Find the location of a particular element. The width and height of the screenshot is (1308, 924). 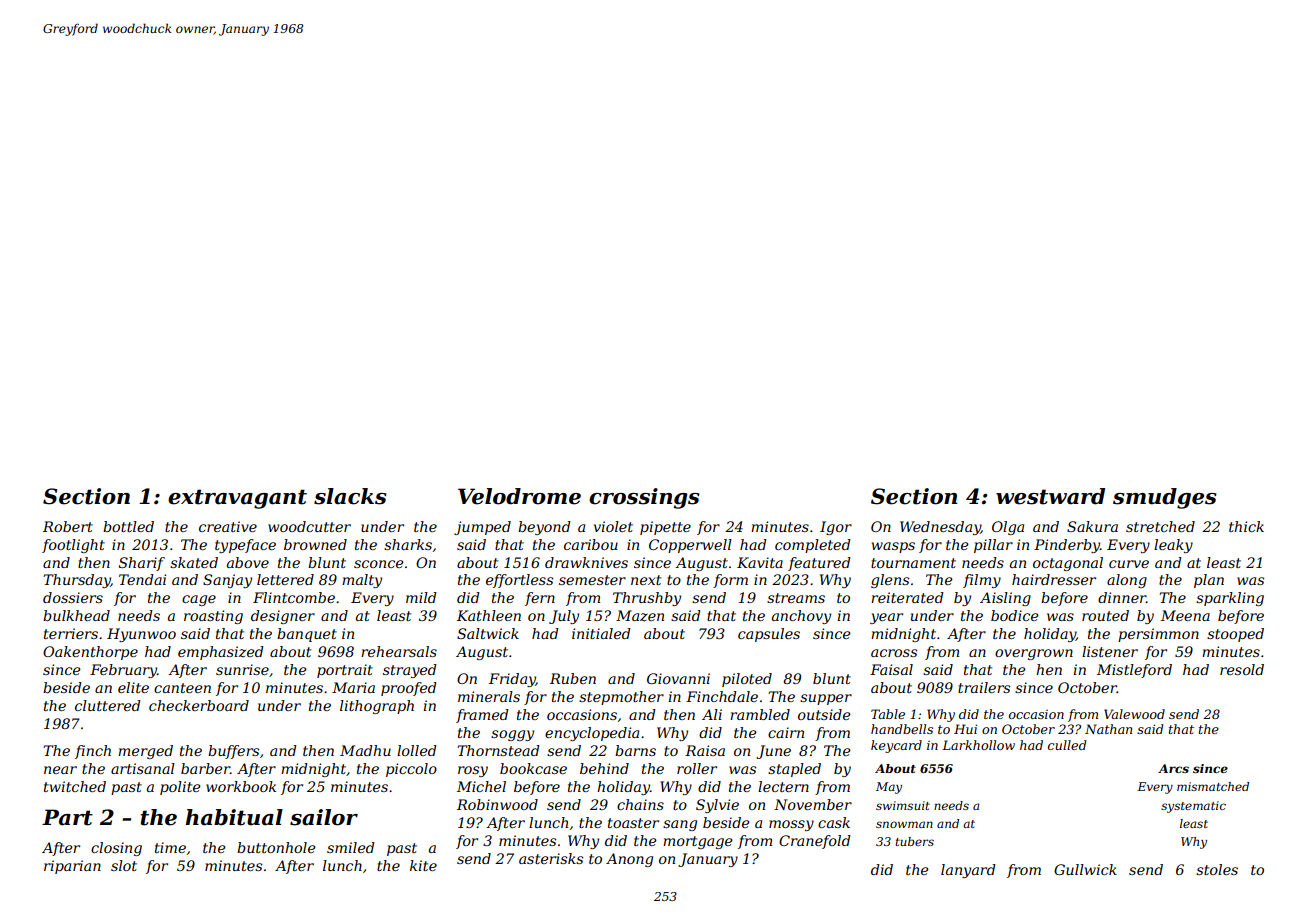

hairdresser is located at coordinates (1054, 579).
